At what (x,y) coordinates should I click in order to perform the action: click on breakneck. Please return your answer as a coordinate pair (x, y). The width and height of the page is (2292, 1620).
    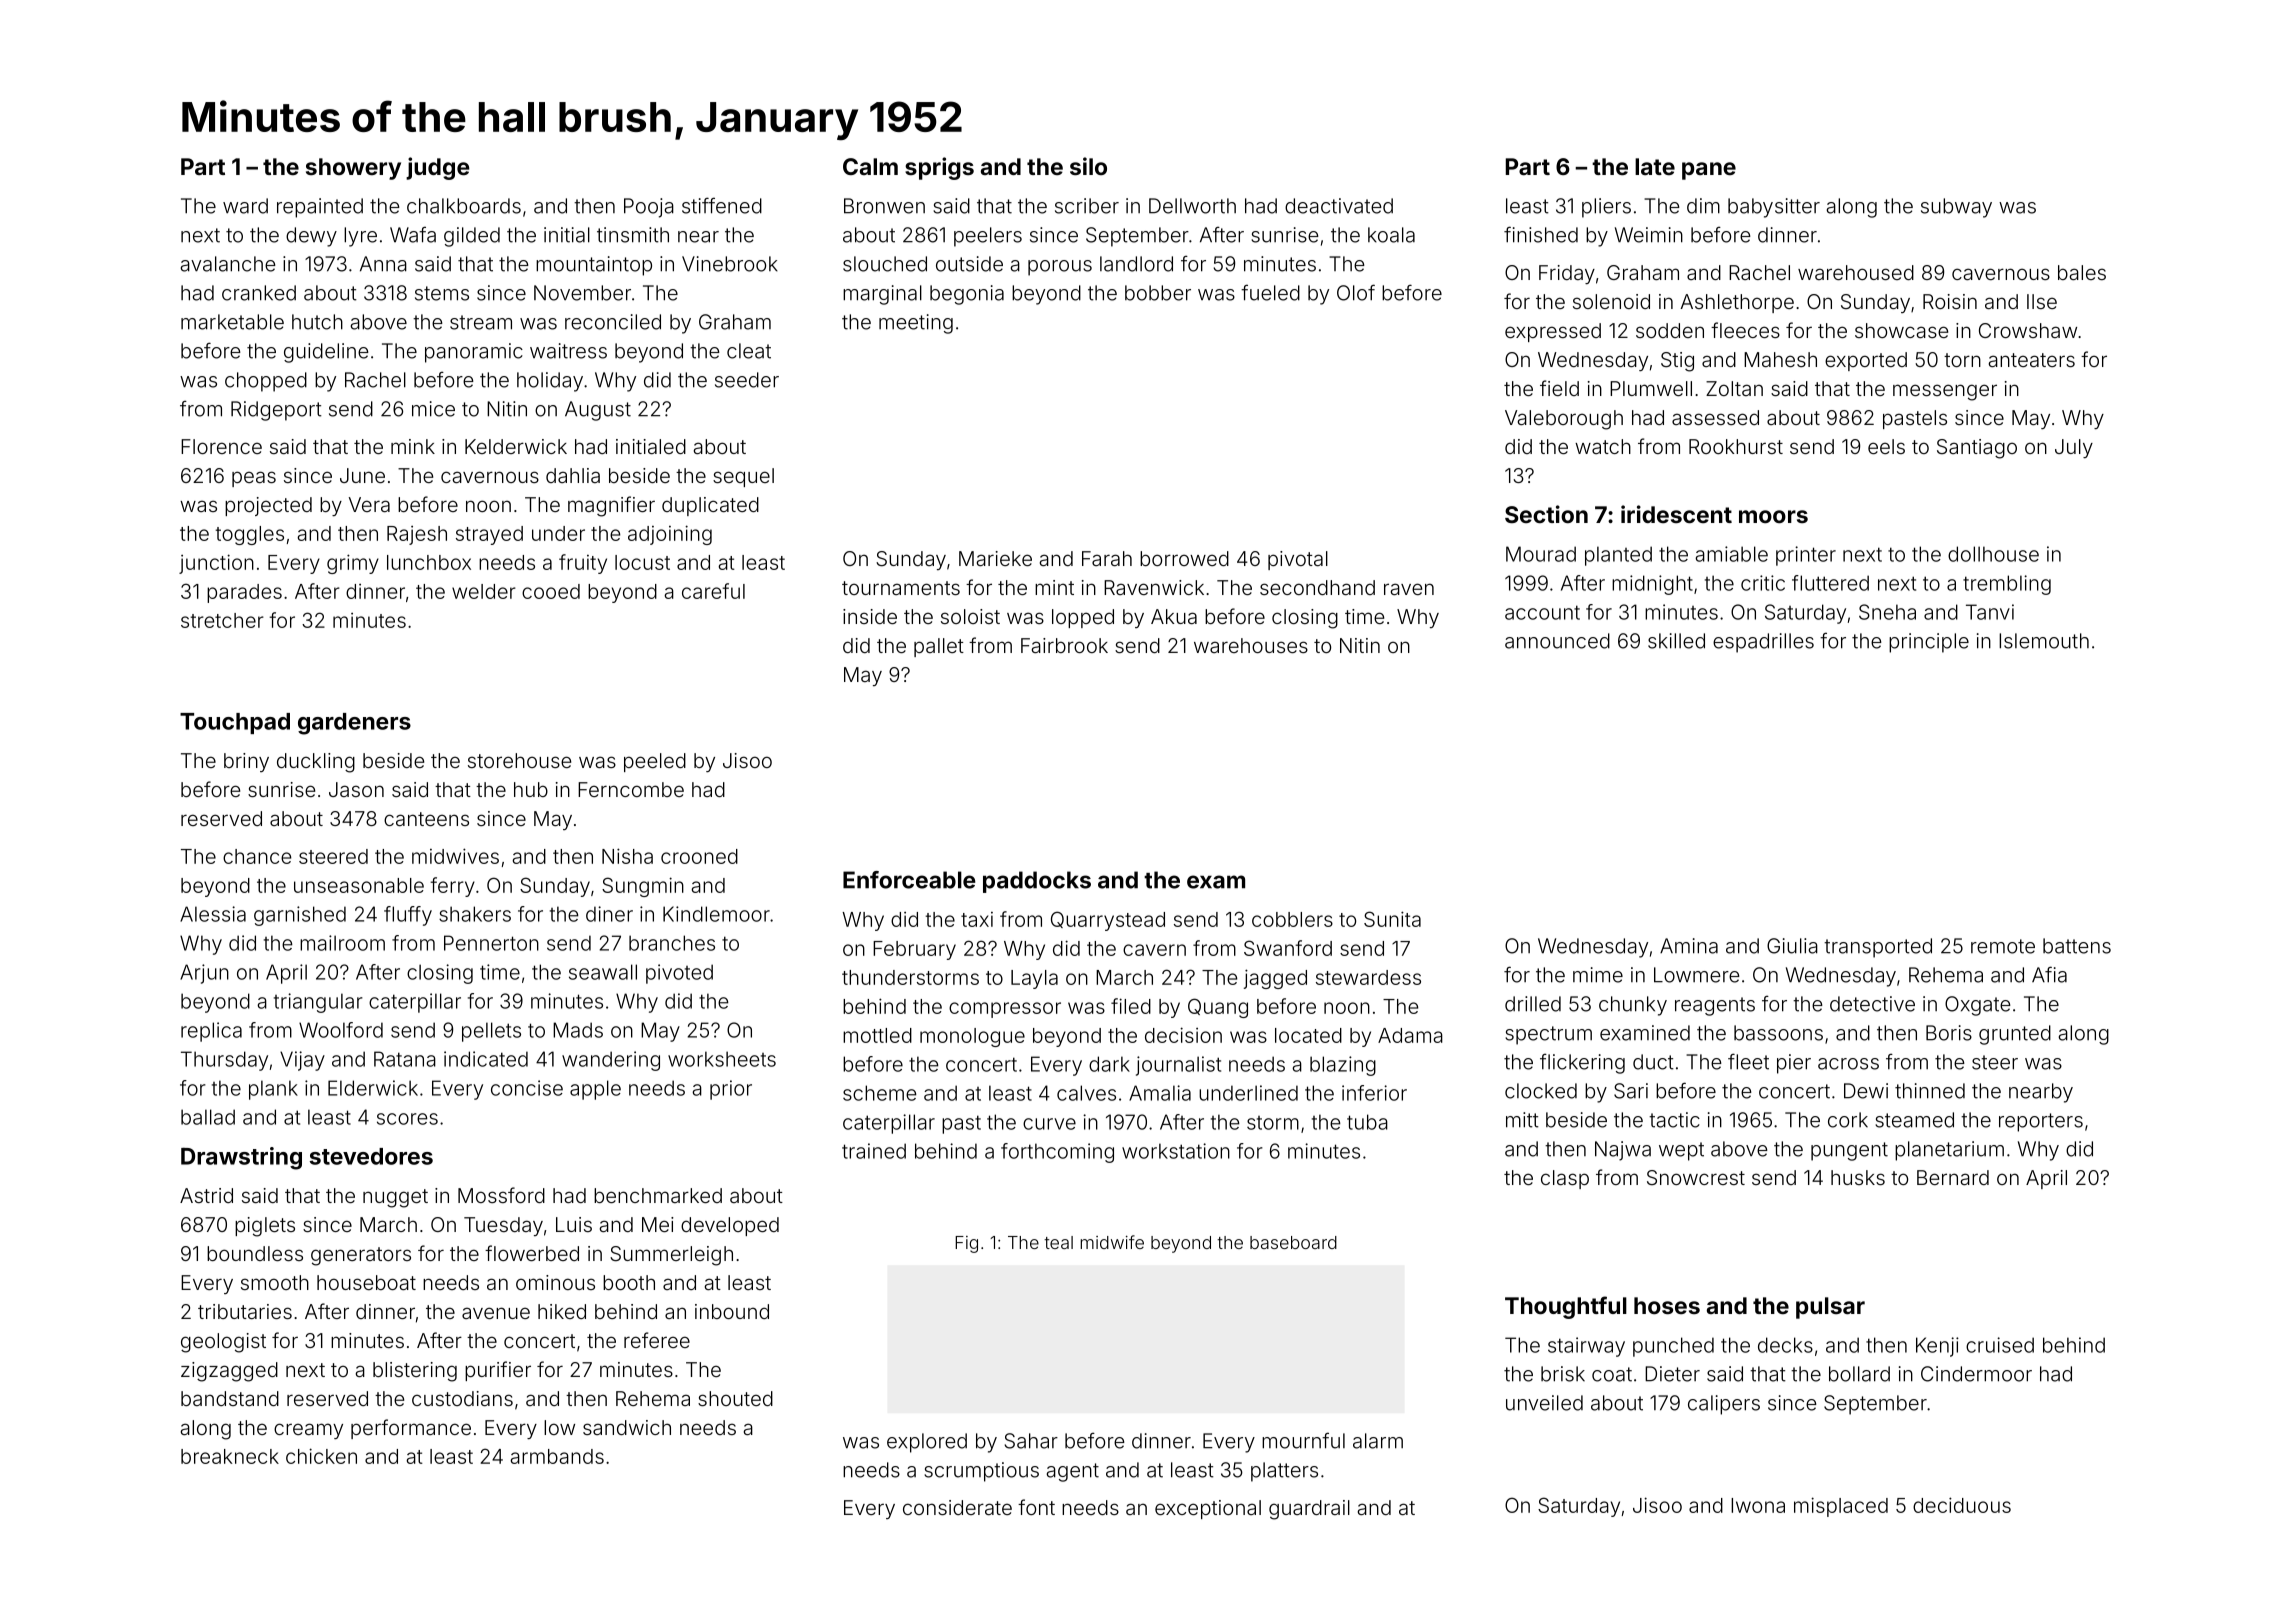
    Looking at the image, I should click on (230, 1456).
